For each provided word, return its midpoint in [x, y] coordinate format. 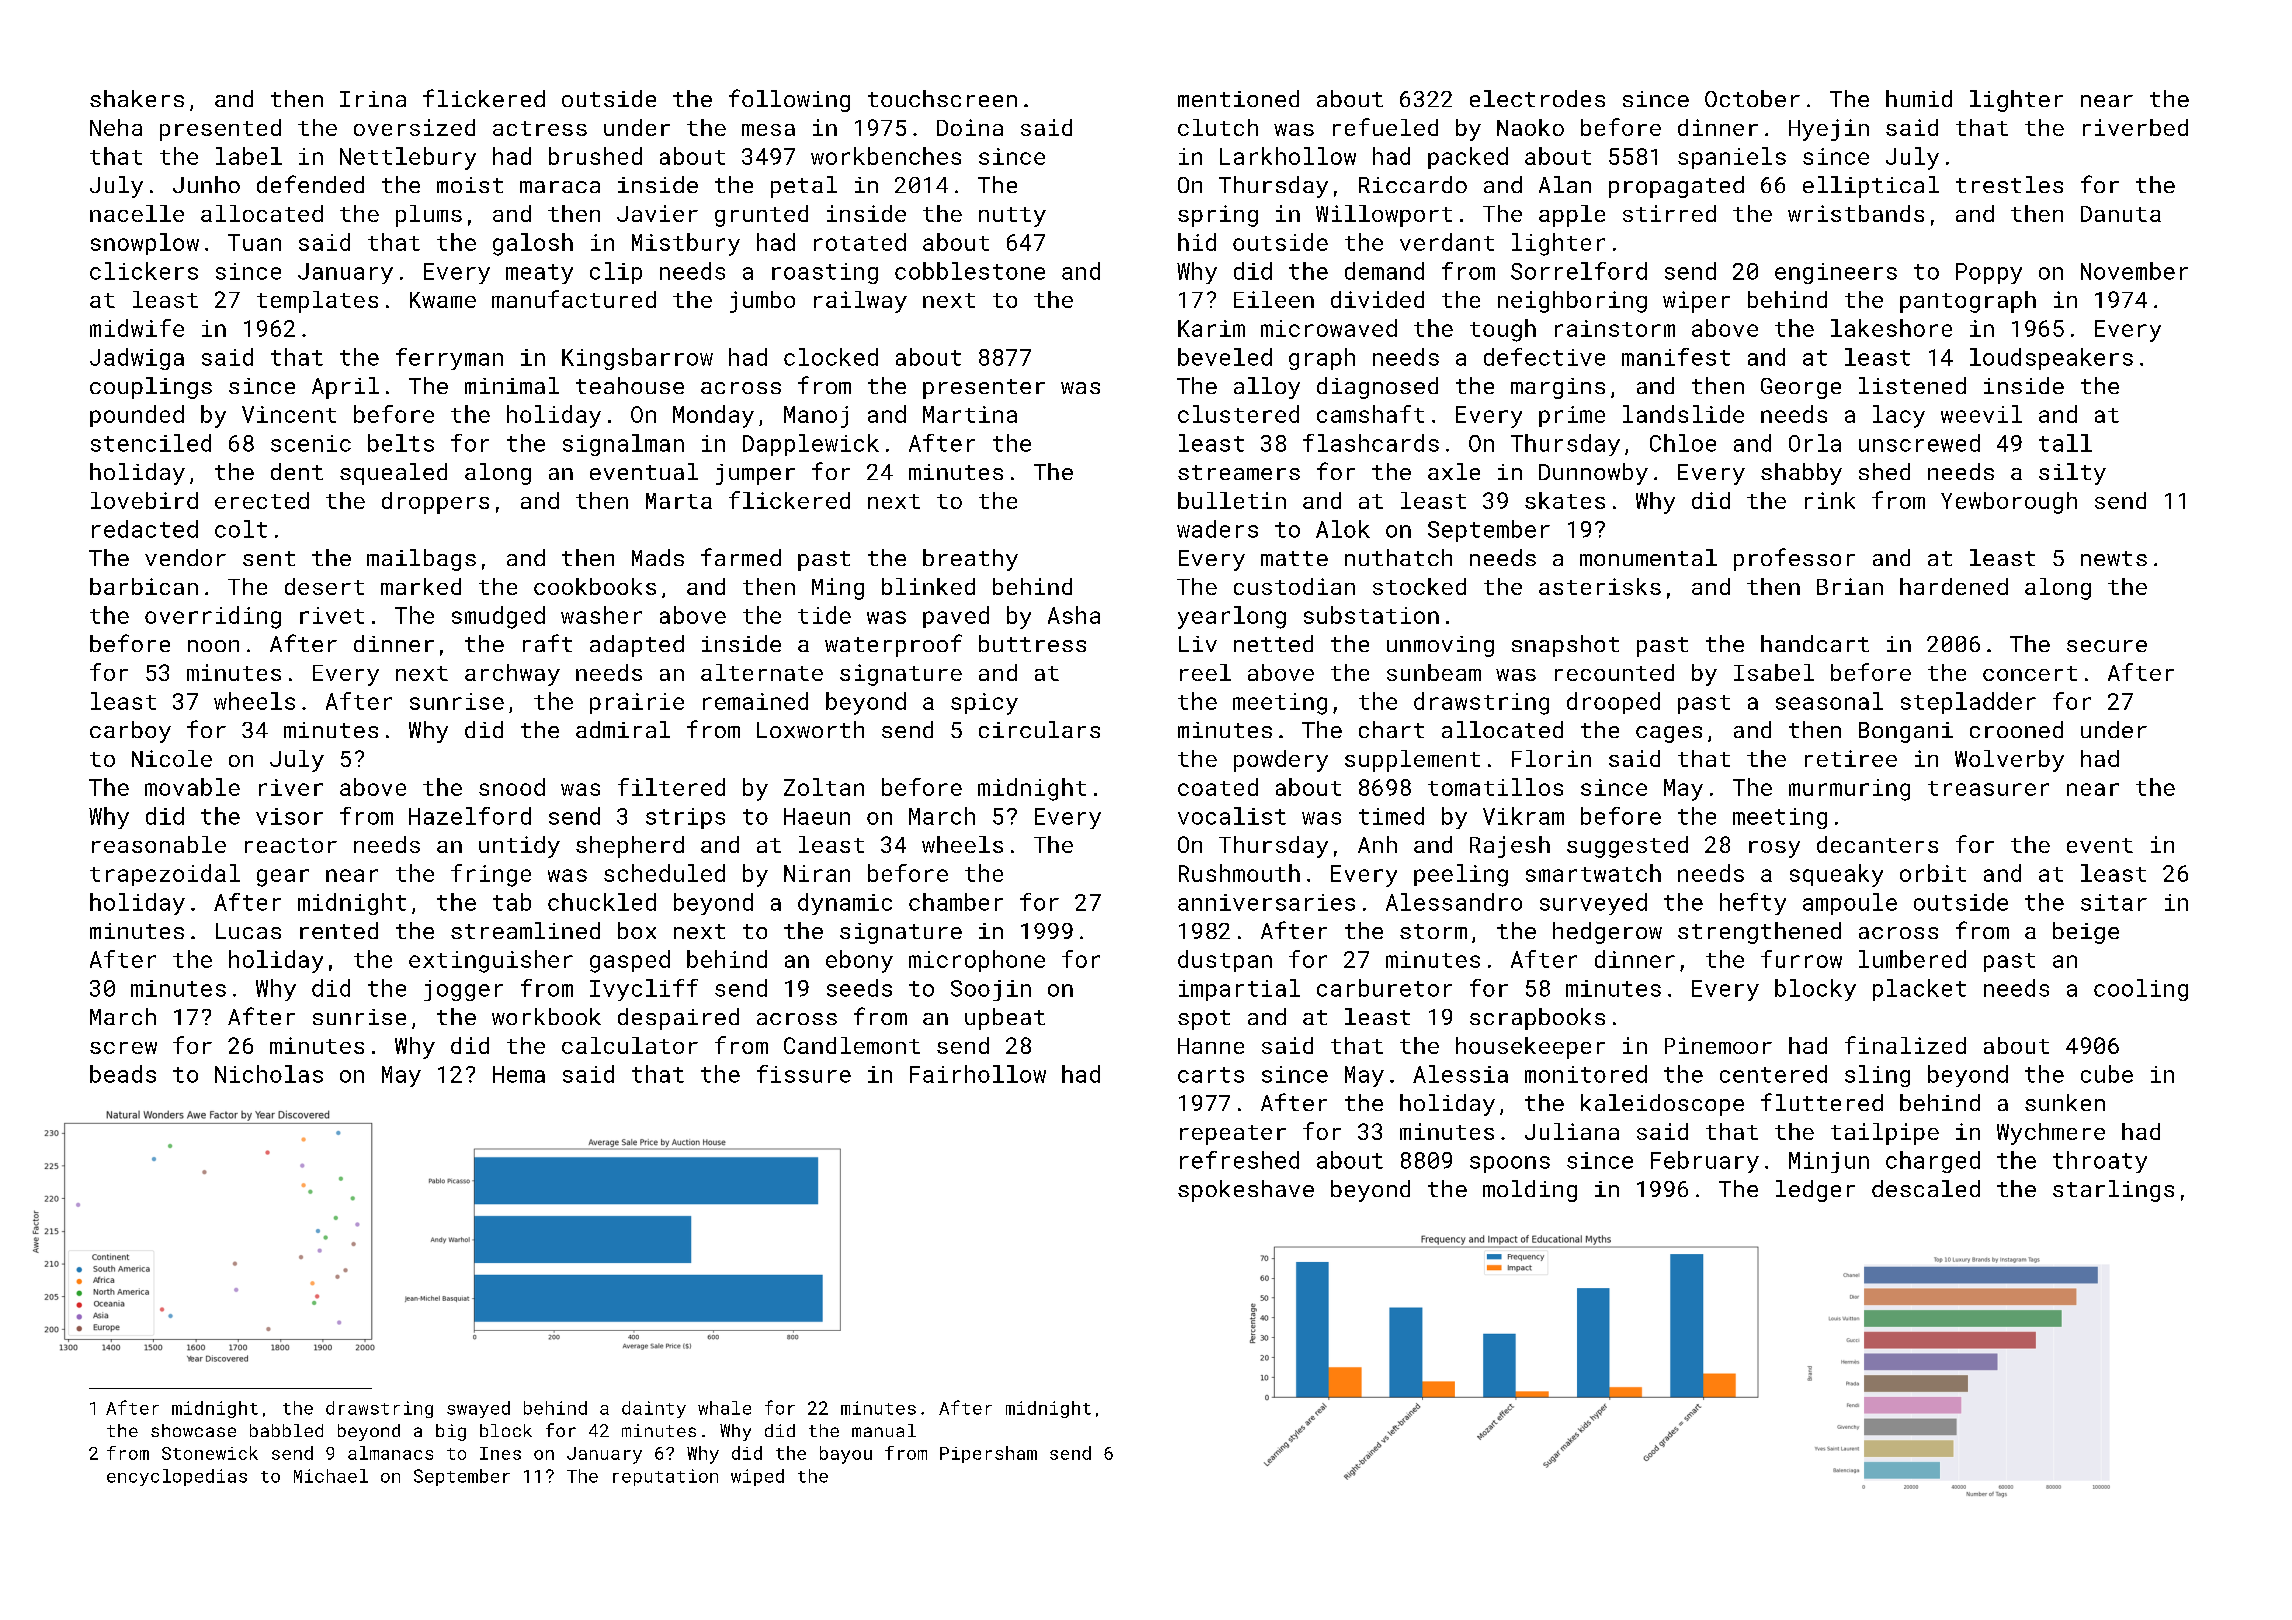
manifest [1676, 357]
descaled [1926, 1188]
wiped [757, 1477]
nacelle [137, 213]
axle [1454, 471]
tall [2065, 443]
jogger [463, 990]
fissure [804, 1074]
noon [213, 646]
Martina [970, 414]
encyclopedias [177, 1477]
